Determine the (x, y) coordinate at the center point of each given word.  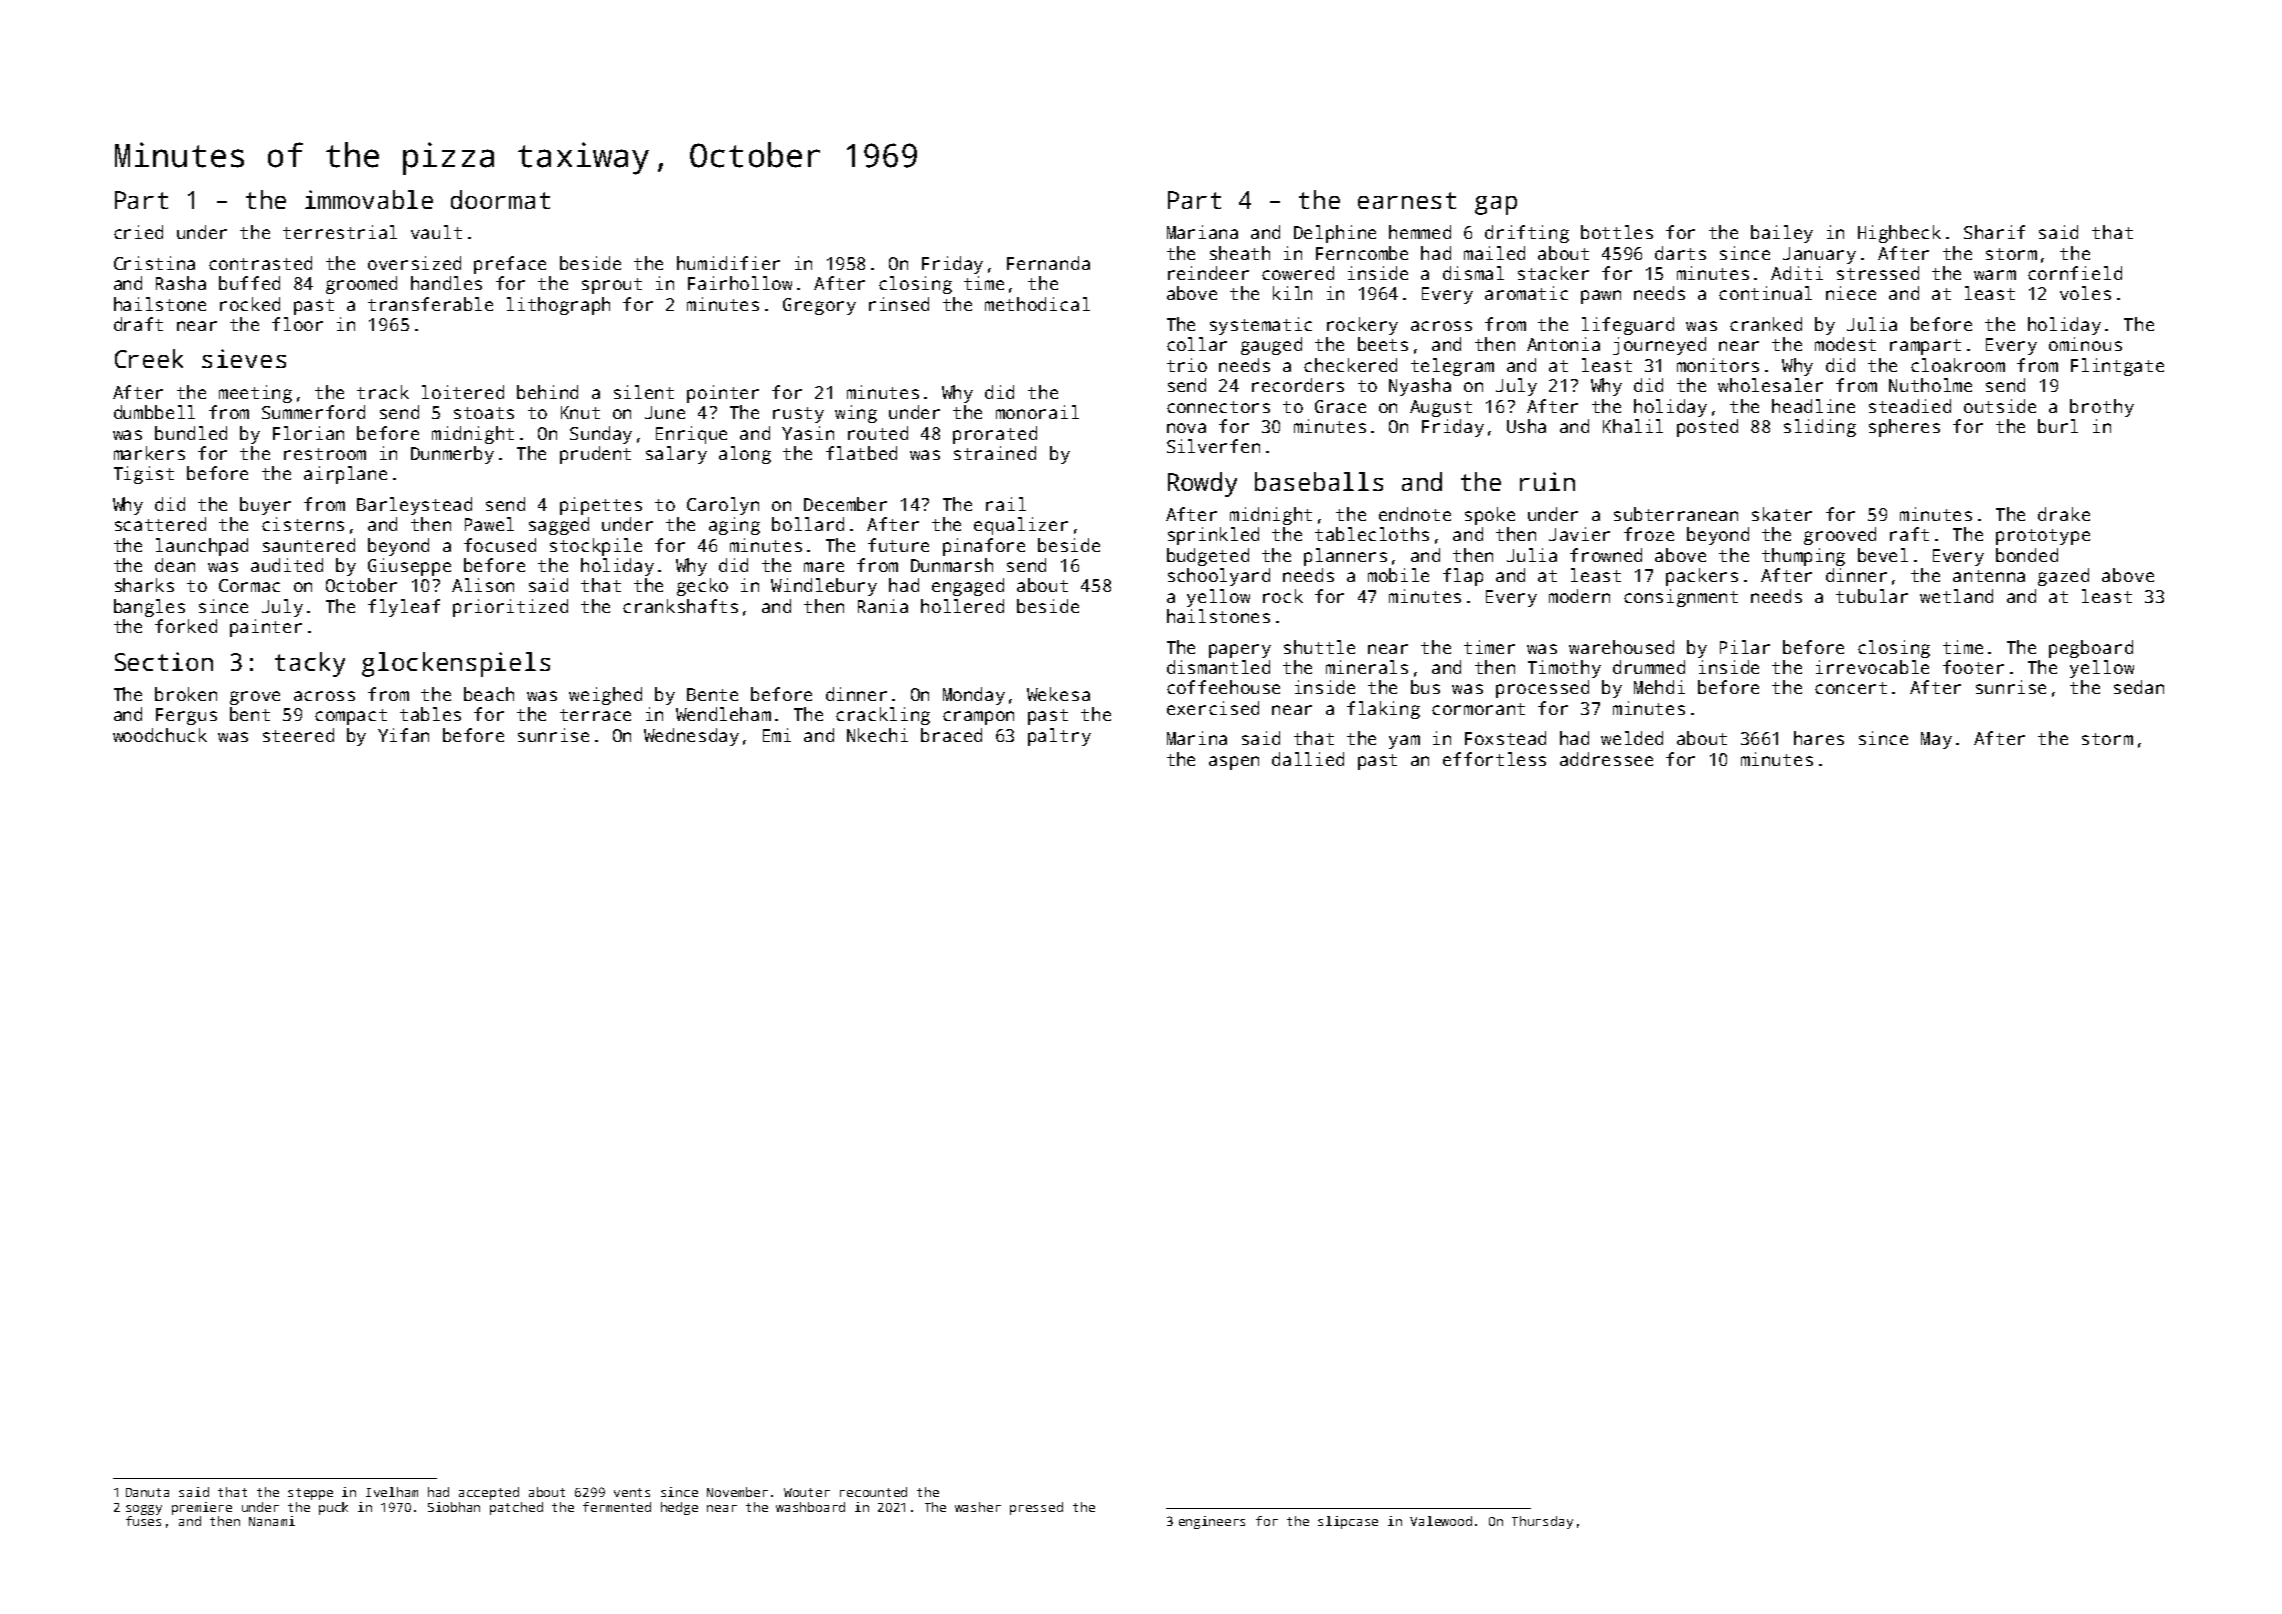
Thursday (1542, 1522)
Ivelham (392, 1492)
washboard (810, 1507)
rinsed (899, 304)
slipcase (1348, 1522)
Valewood (1441, 1521)
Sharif (1994, 232)
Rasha (181, 283)
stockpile (596, 547)
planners (1345, 557)
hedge (679, 1508)
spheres (1904, 428)
